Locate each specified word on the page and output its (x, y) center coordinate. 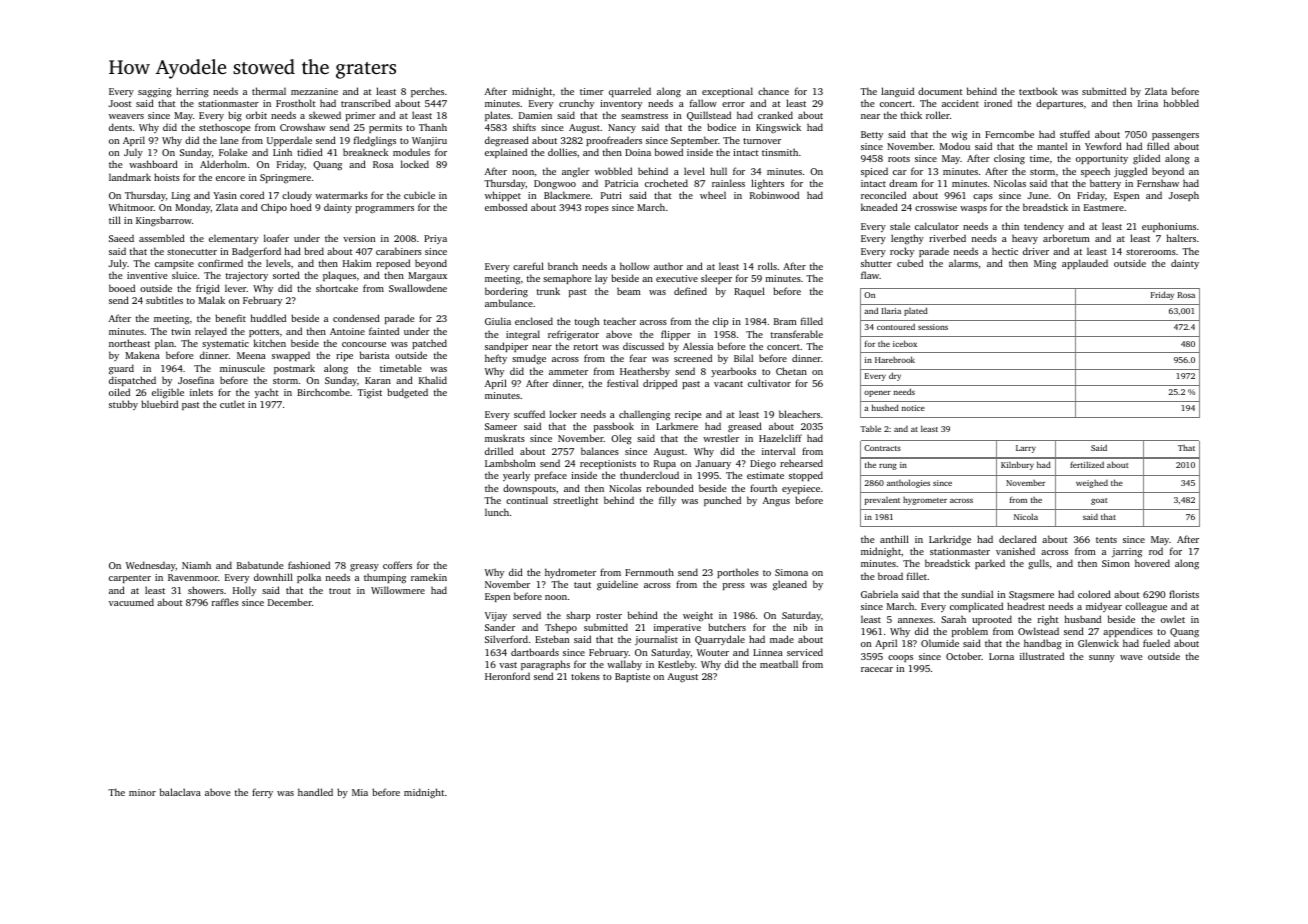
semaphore (567, 279)
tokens (585, 676)
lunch (497, 512)
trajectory (247, 276)
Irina (1148, 103)
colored (1094, 594)
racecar (877, 669)
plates (497, 116)
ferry (262, 793)
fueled (1156, 643)
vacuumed (131, 602)
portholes (738, 573)
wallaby (624, 665)
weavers (126, 116)
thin (1010, 226)
